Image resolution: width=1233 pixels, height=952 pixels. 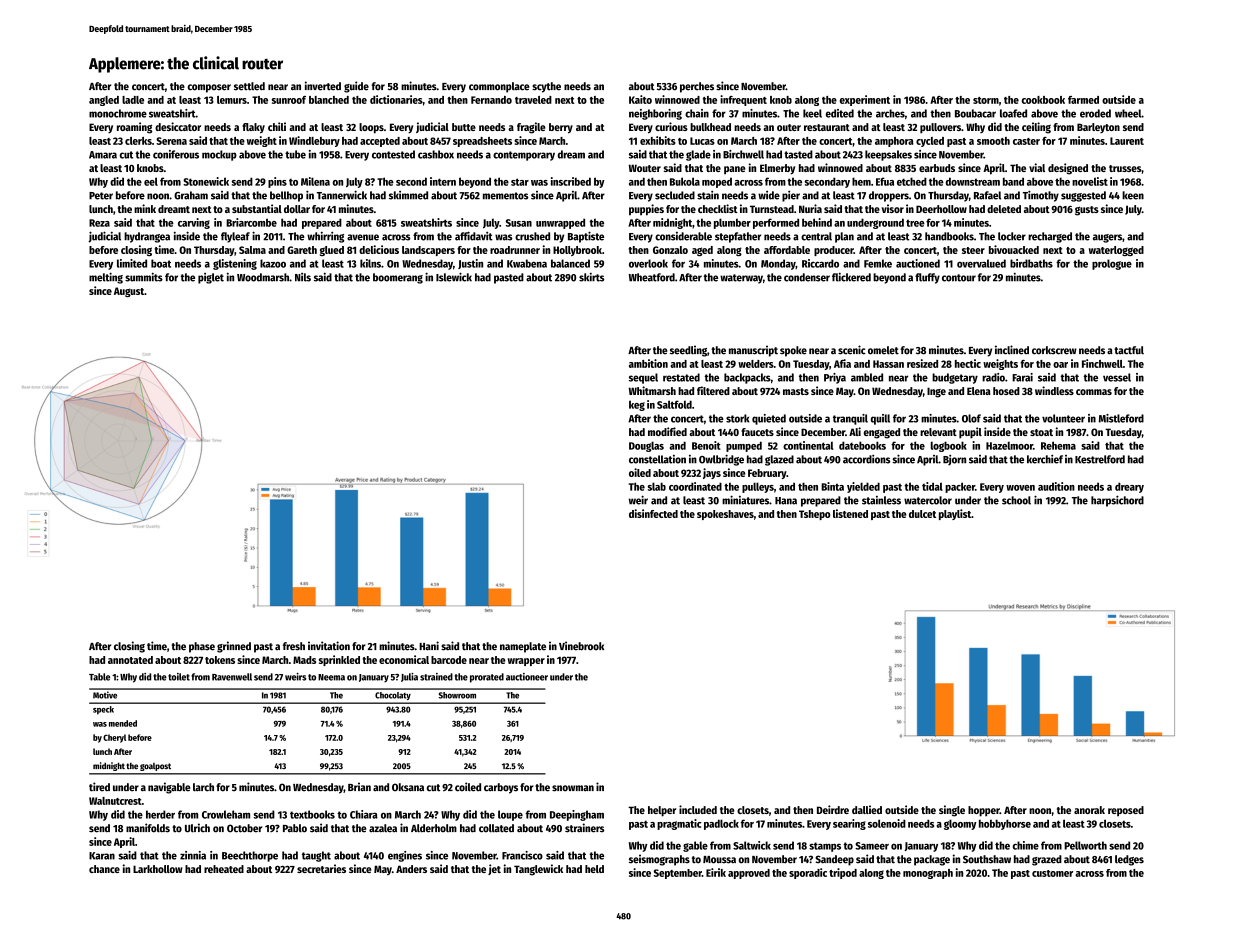 What do you see at coordinates (697, 87) in the screenshot?
I see `perches` at bounding box center [697, 87].
